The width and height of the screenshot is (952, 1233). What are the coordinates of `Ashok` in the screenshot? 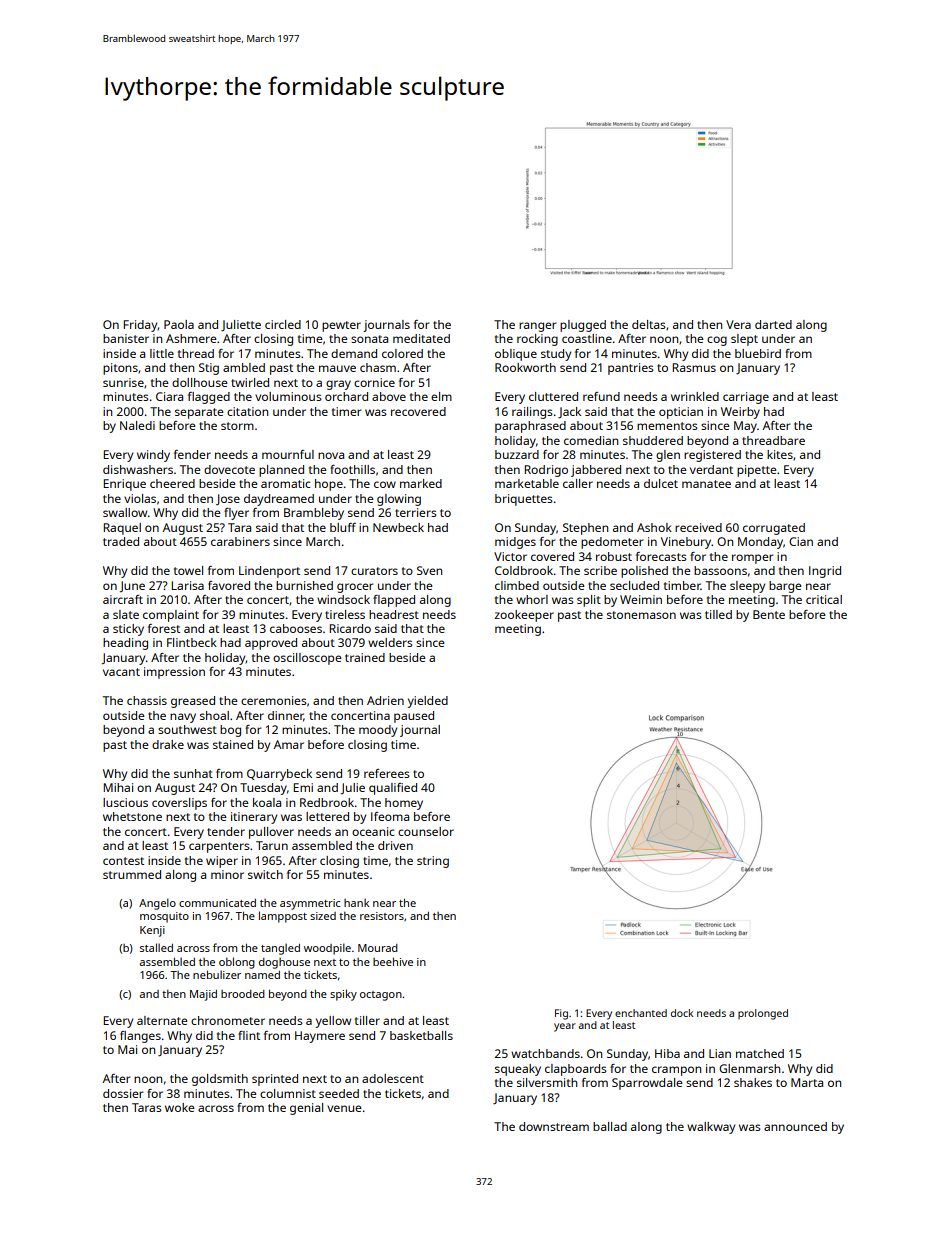 It's located at (654, 527).
